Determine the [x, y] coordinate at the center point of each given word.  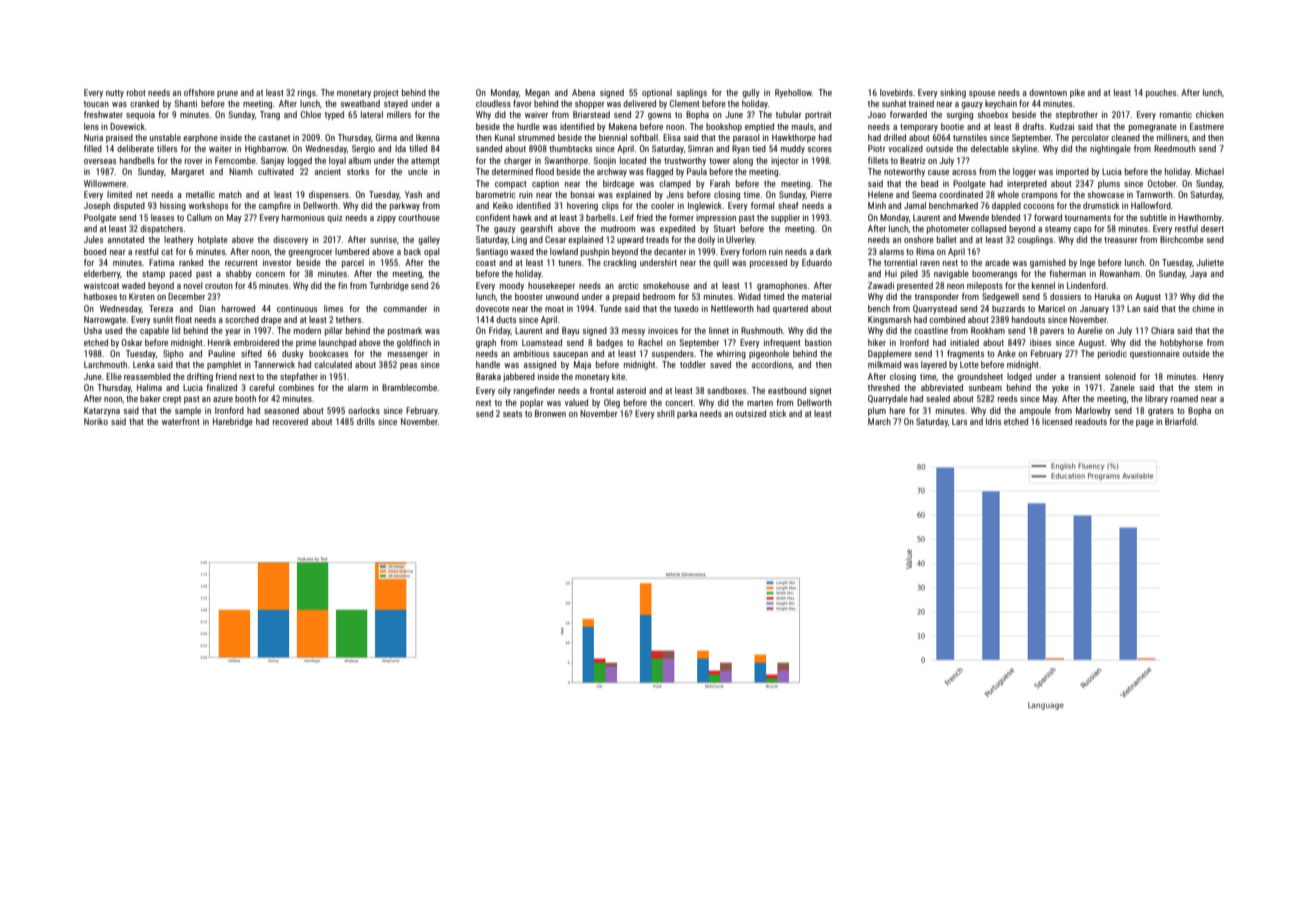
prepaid [626, 297]
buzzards [1008, 308]
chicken [1210, 114]
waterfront [181, 421]
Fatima [161, 262]
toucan [96, 104]
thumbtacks [570, 148]
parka [687, 414]
